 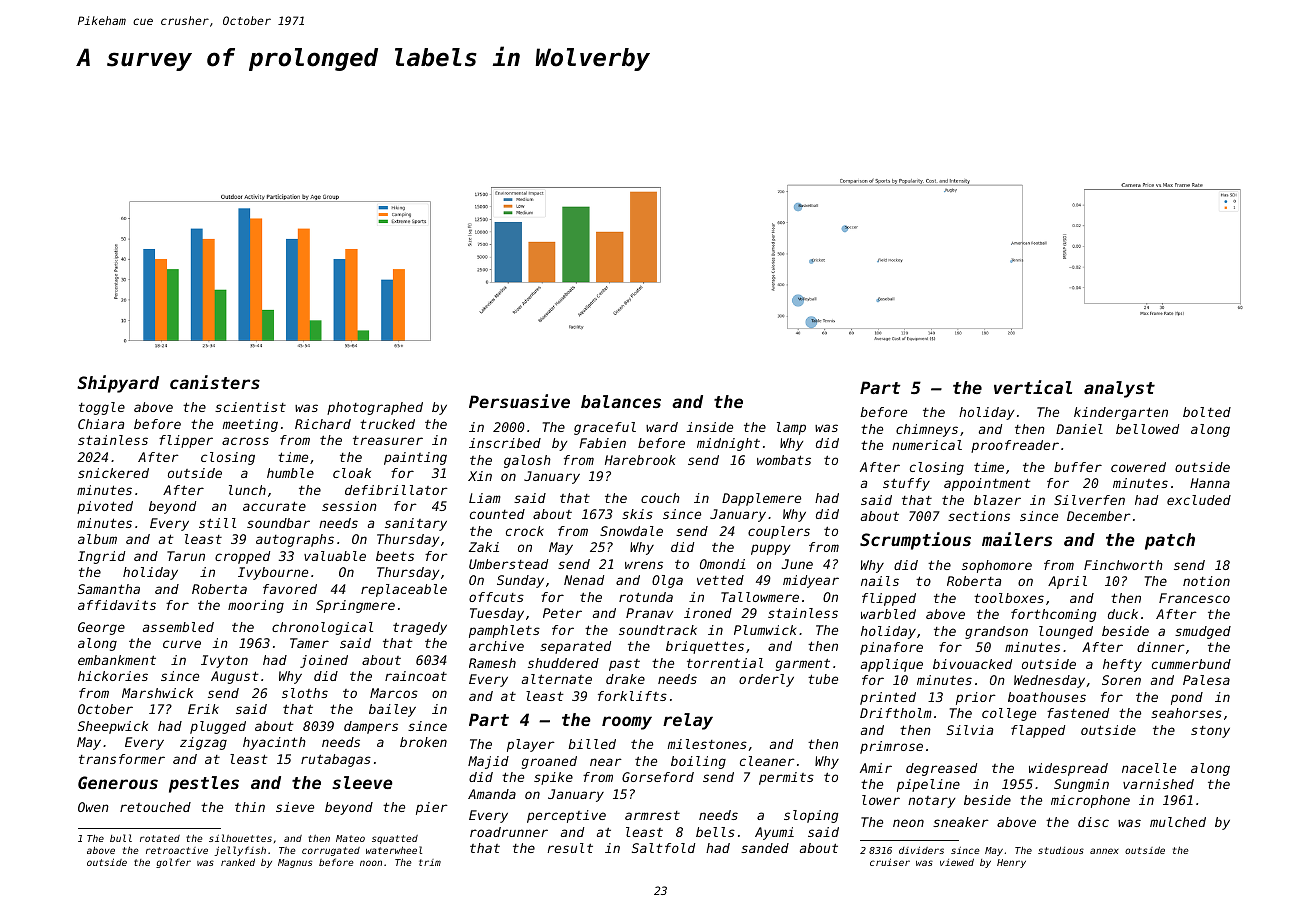 What do you see at coordinates (1089, 500) in the page?
I see `Silverfen` at bounding box center [1089, 500].
